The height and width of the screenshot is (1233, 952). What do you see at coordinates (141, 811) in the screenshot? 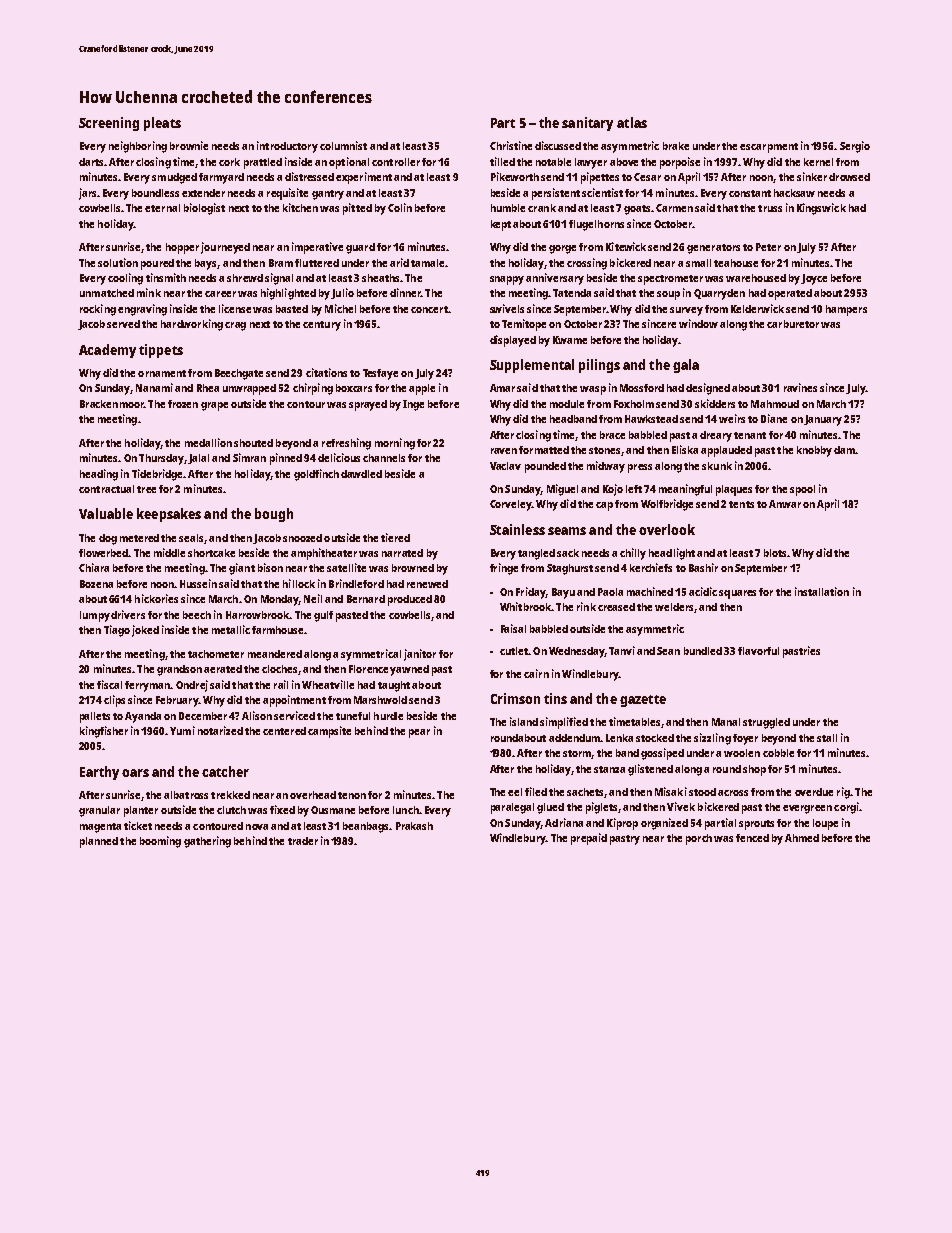
I see `planter` at bounding box center [141, 811].
